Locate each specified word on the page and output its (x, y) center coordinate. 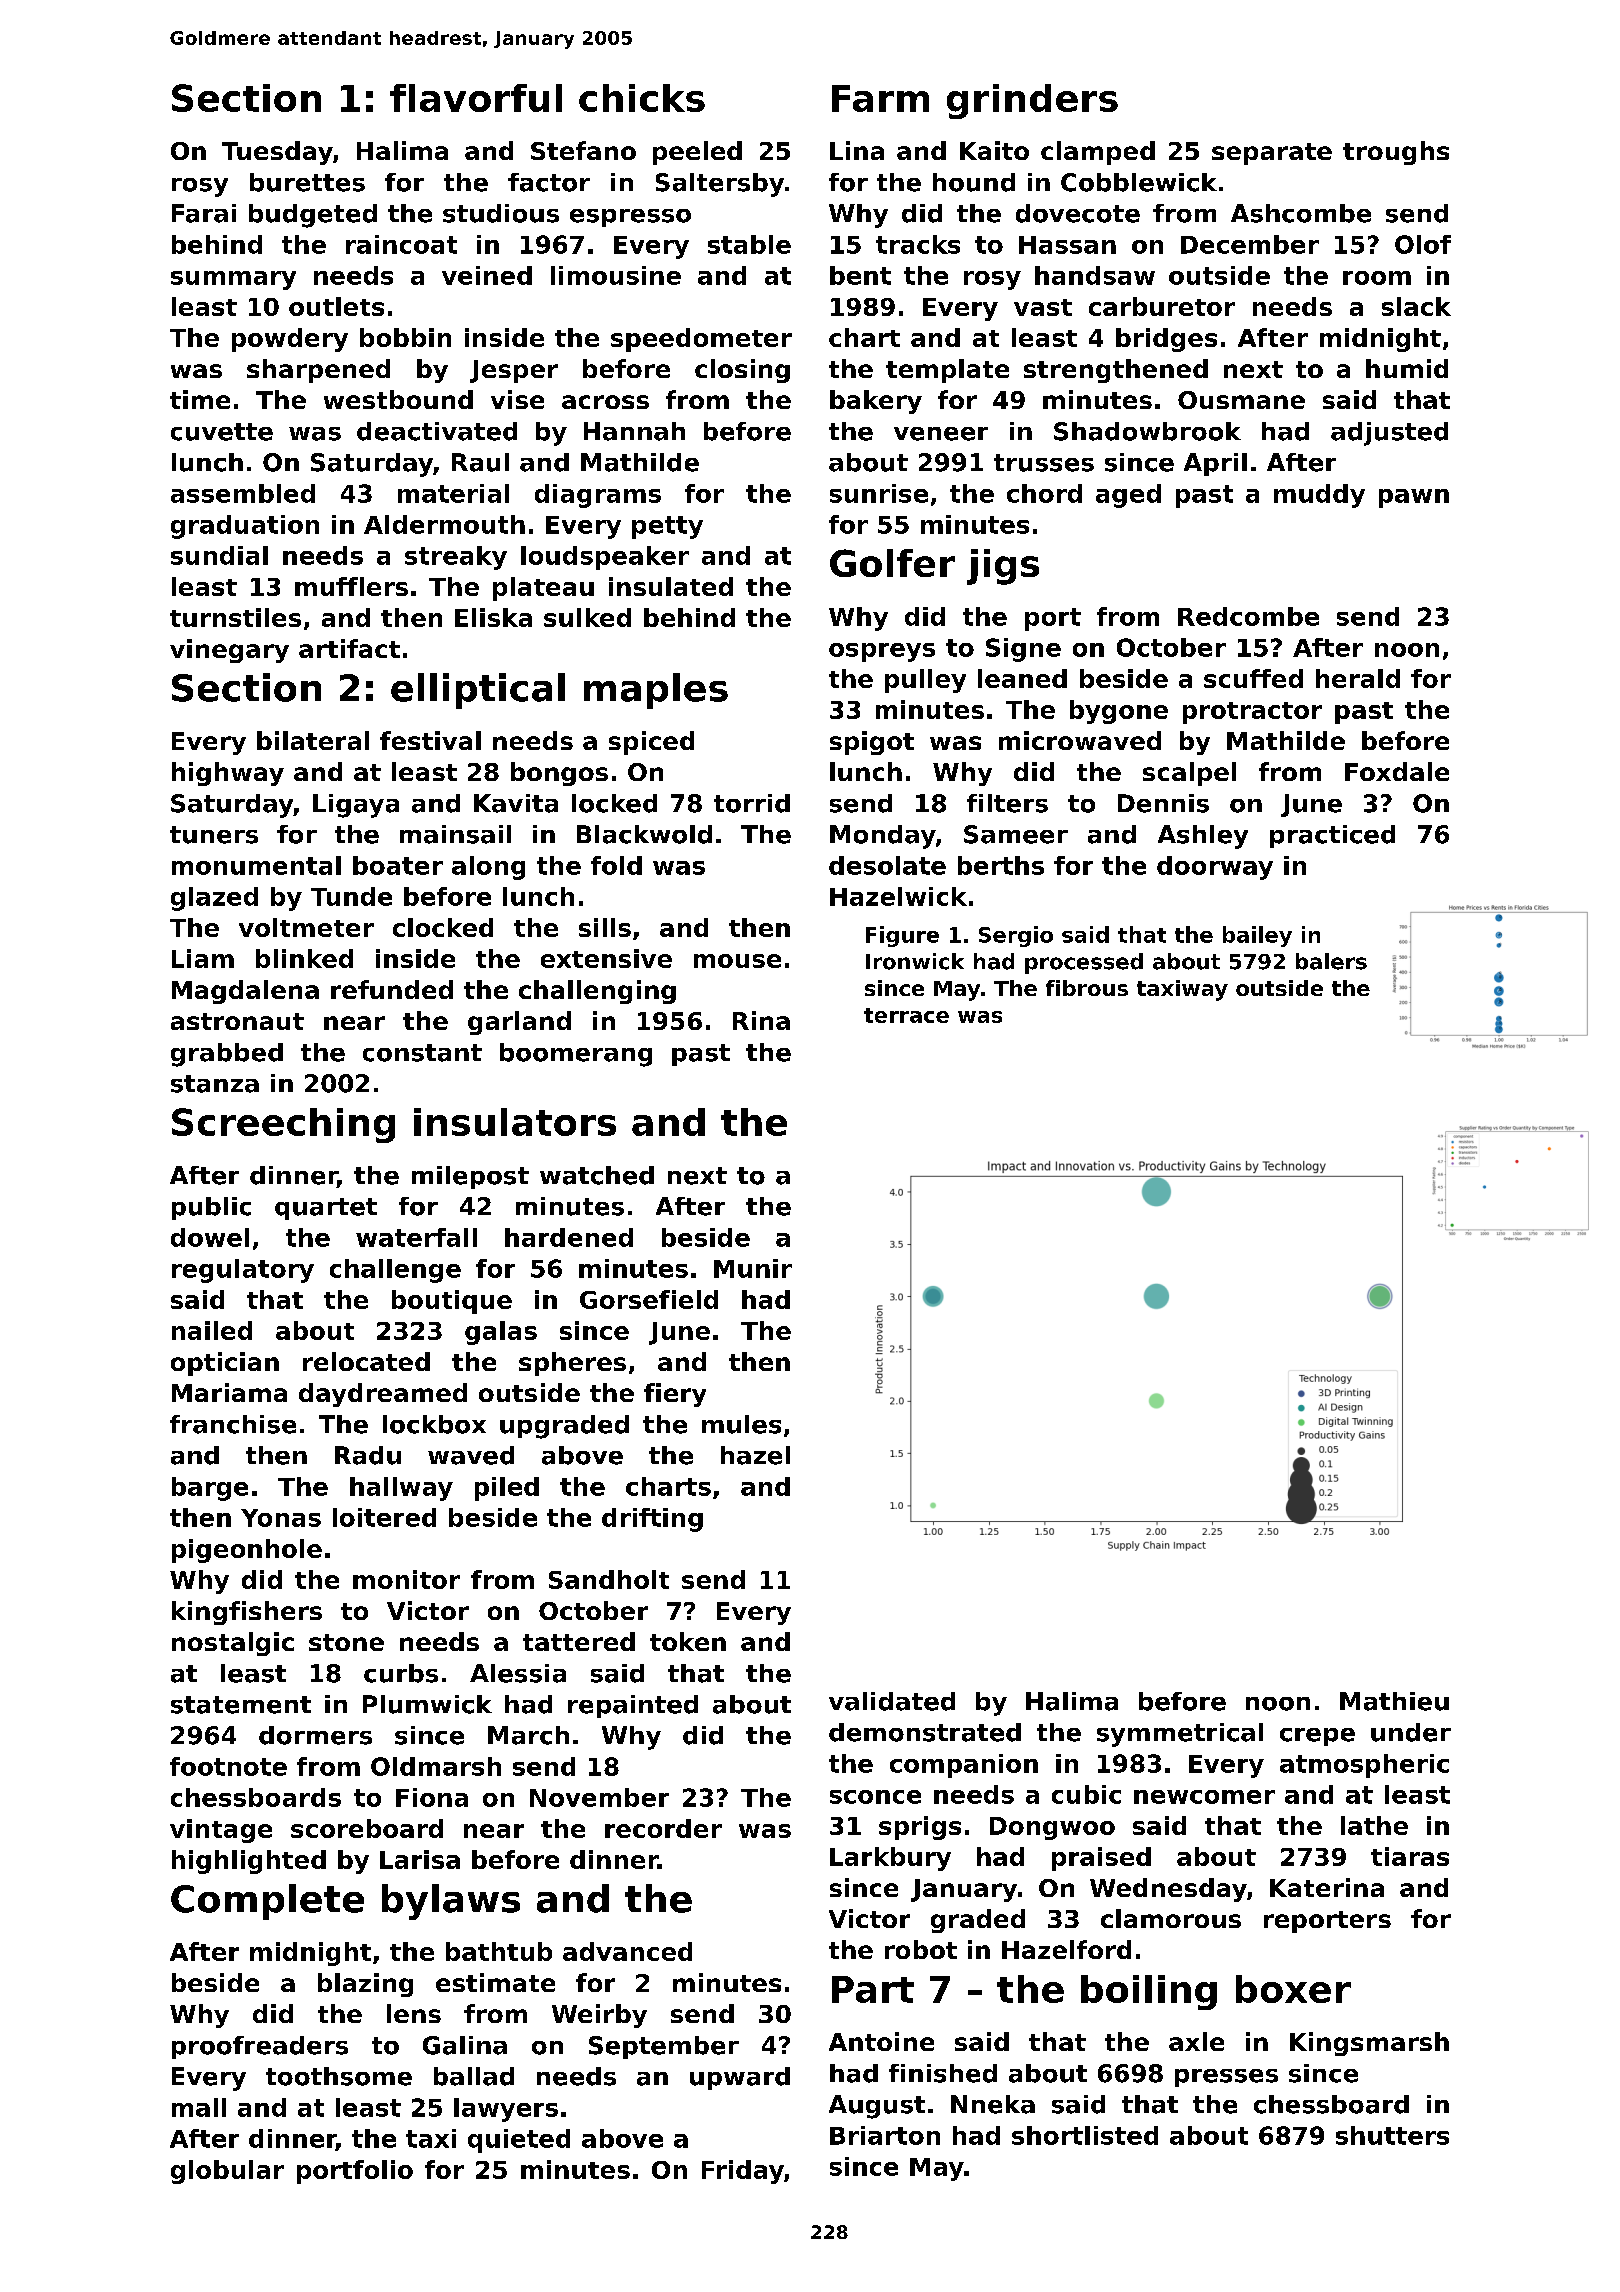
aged (1128, 496)
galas (501, 1333)
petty (667, 527)
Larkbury (890, 1859)
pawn (1414, 498)
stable (749, 244)
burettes (307, 182)
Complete (267, 1902)
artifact (349, 648)
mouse (737, 961)
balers (1331, 961)
